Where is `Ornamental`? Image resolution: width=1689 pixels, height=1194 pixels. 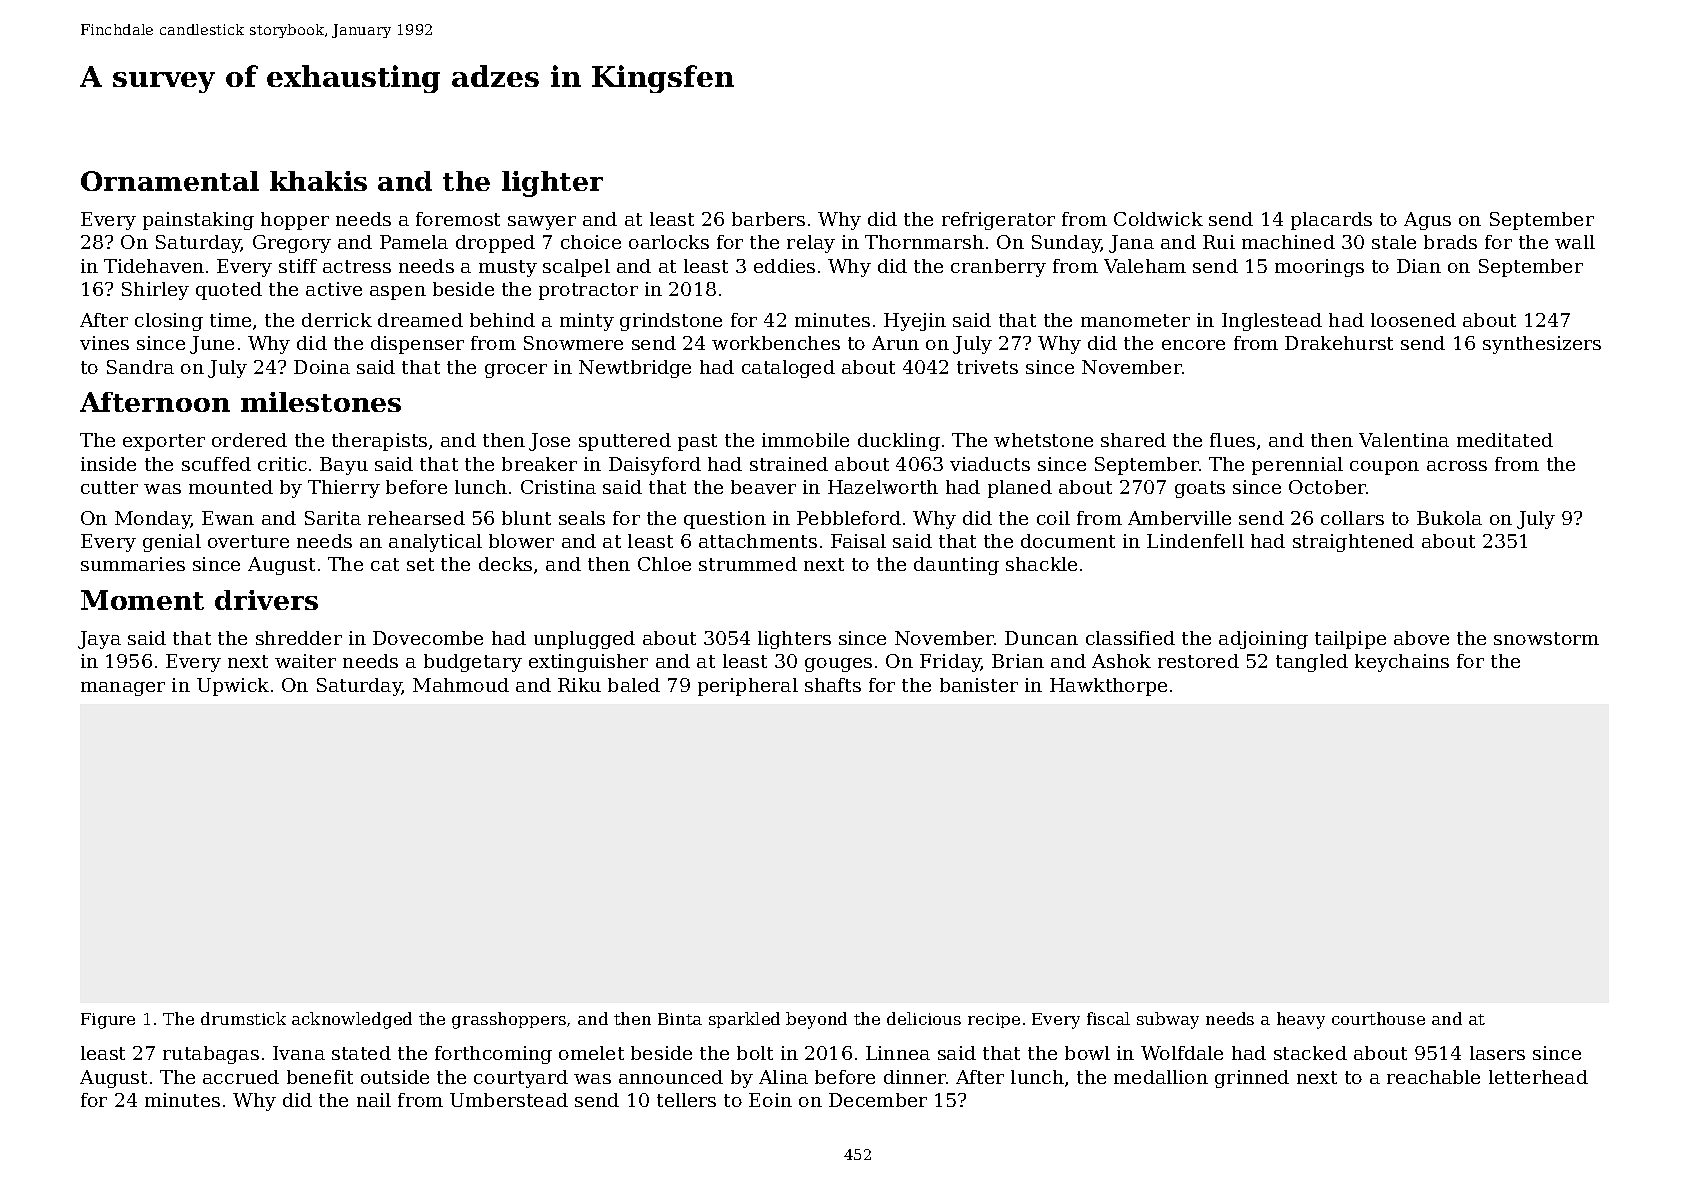 Ornamental is located at coordinates (170, 181).
